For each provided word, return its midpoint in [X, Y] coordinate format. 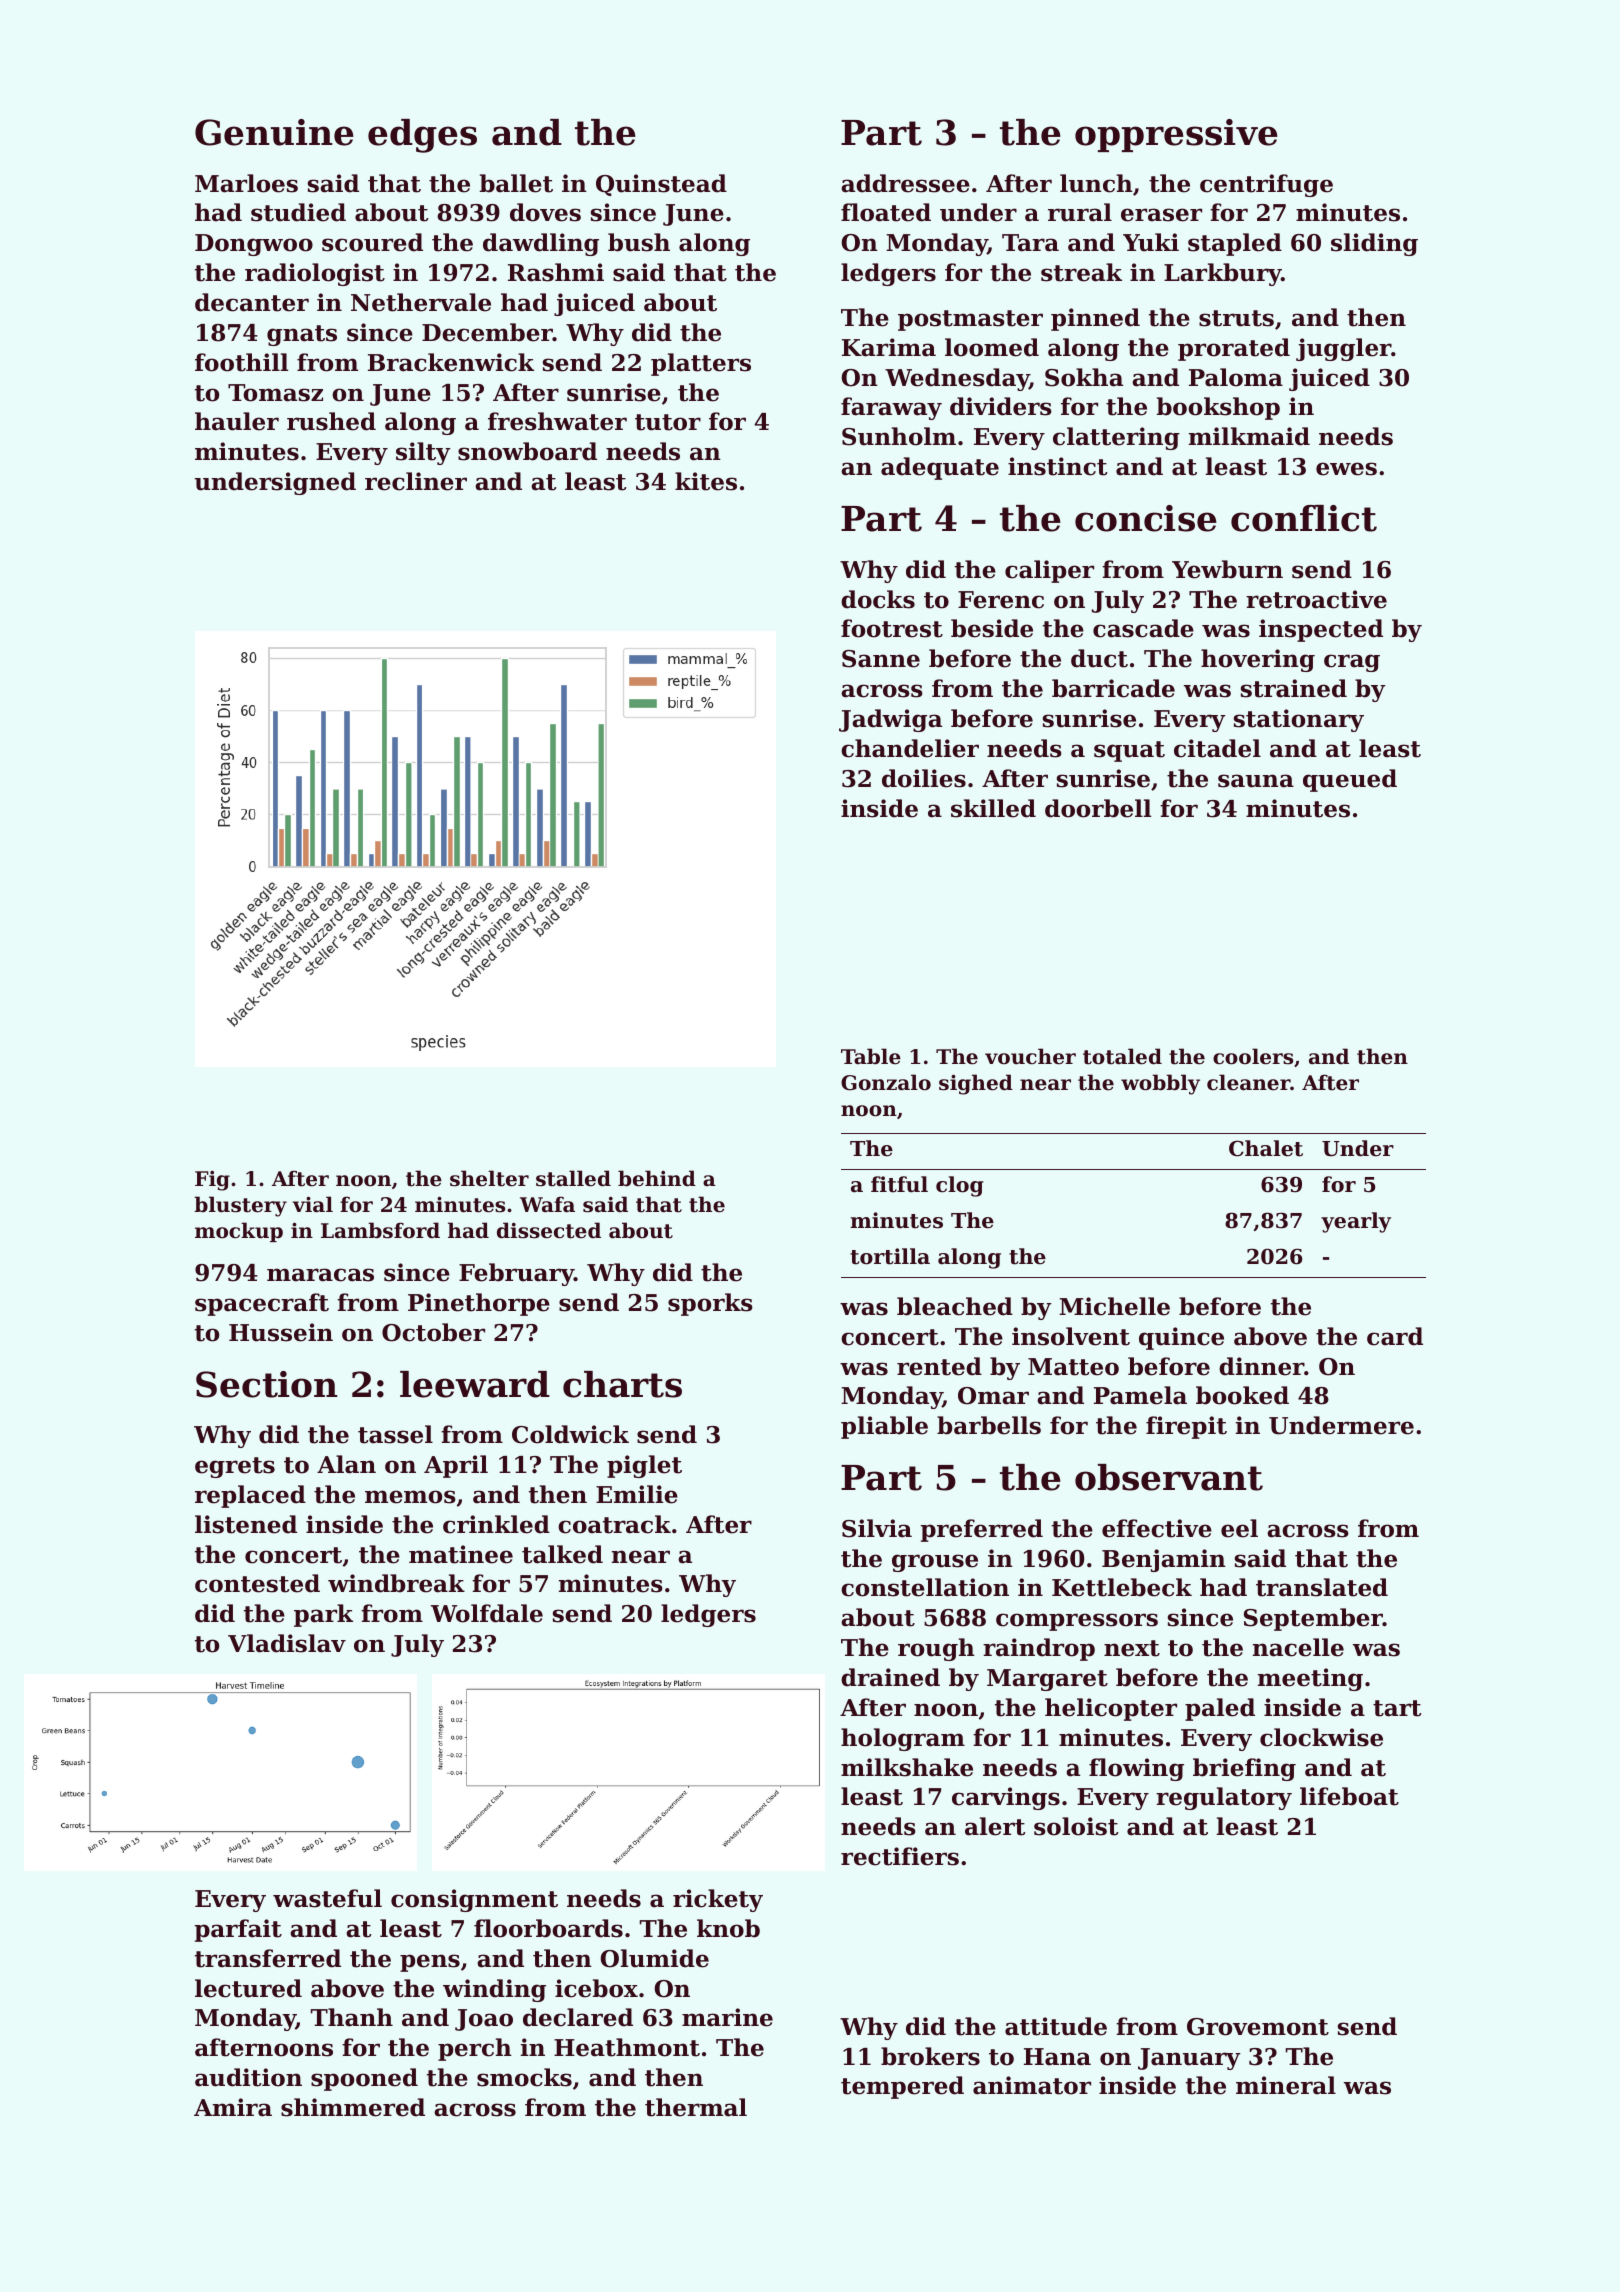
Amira [233, 2107]
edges [422, 136]
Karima [889, 347]
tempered [902, 2087]
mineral [1286, 2085]
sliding [1374, 244]
